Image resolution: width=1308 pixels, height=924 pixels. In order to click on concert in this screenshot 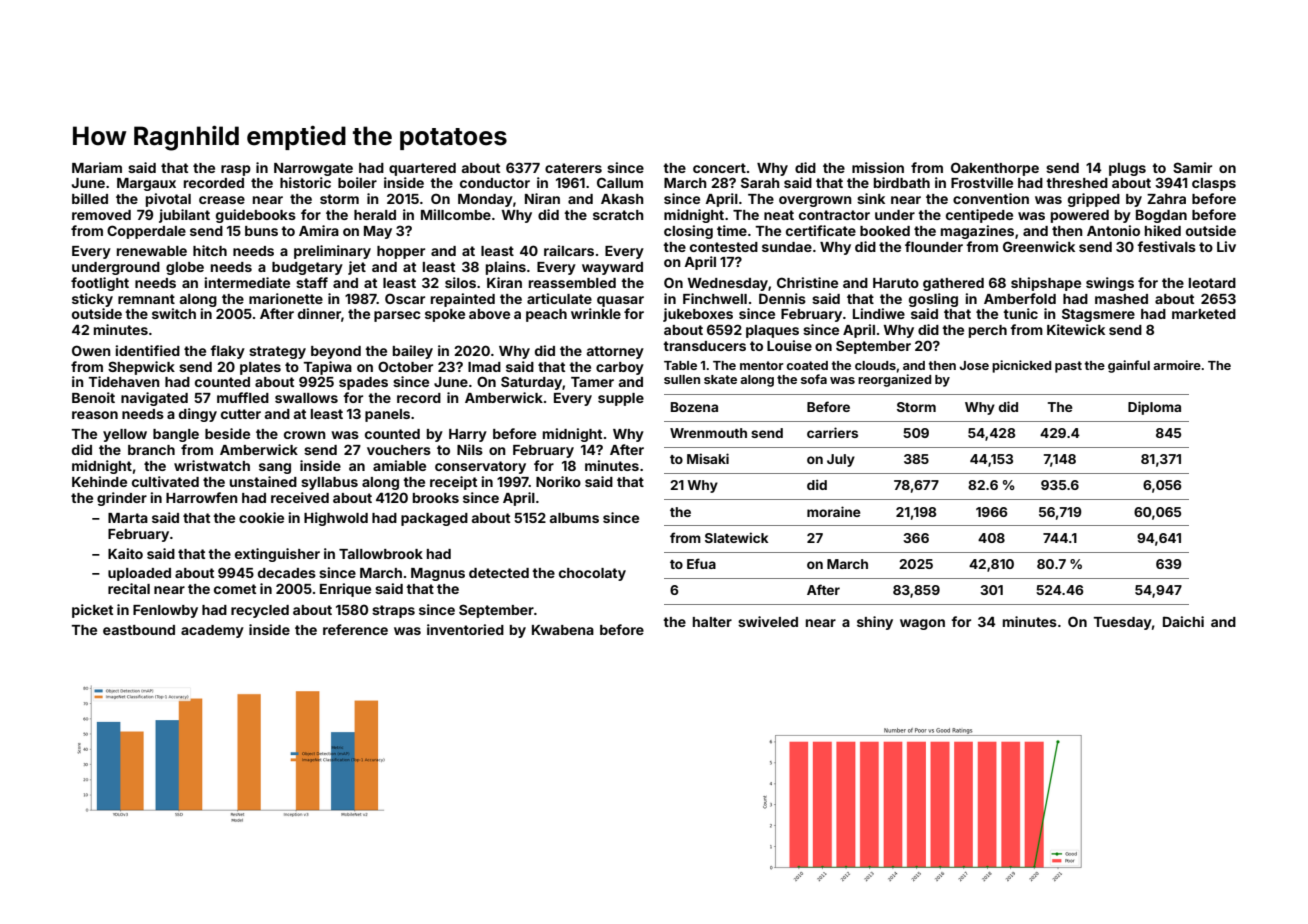, I will do `click(719, 168)`.
